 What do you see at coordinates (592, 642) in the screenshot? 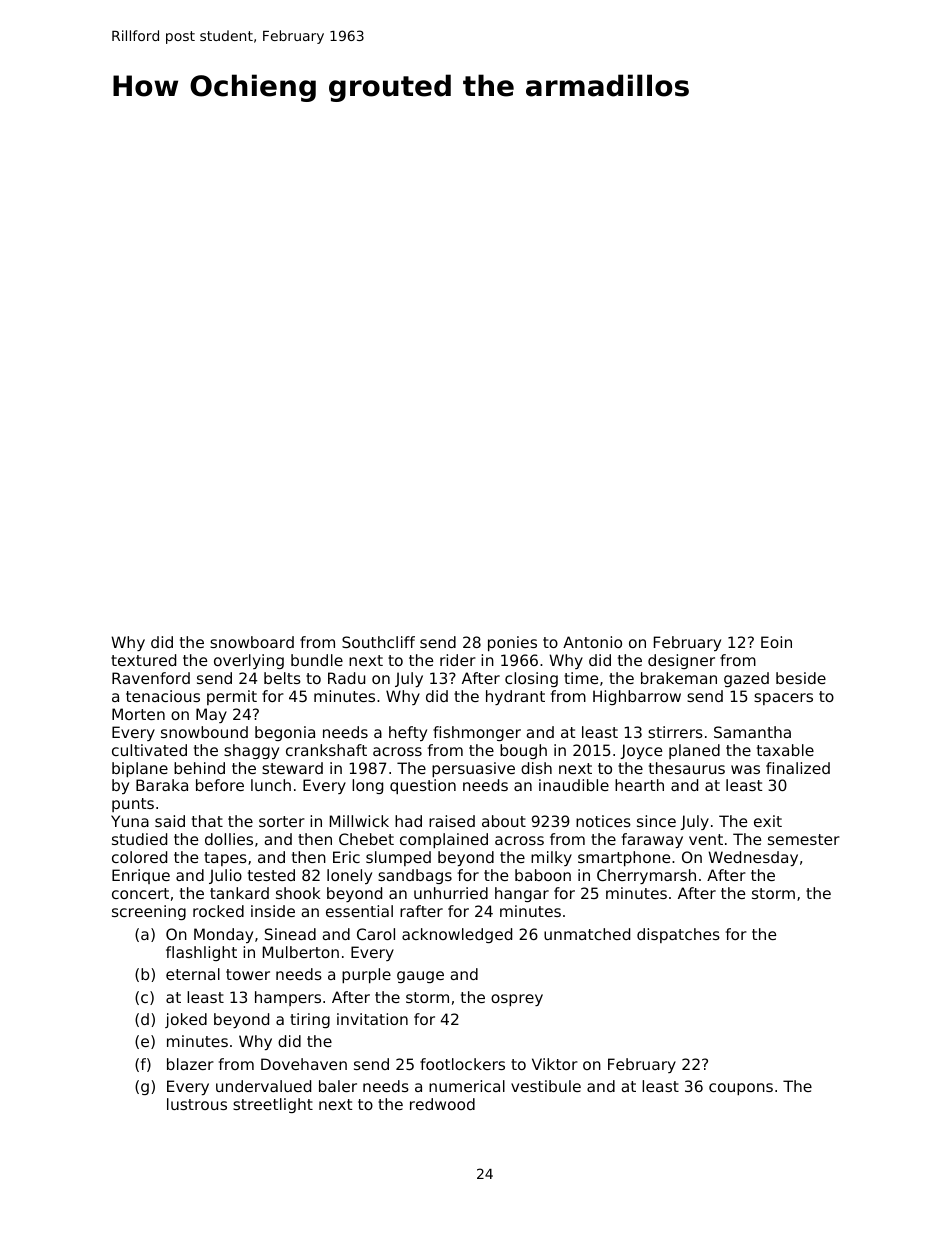
I see `Antonio` at bounding box center [592, 642].
